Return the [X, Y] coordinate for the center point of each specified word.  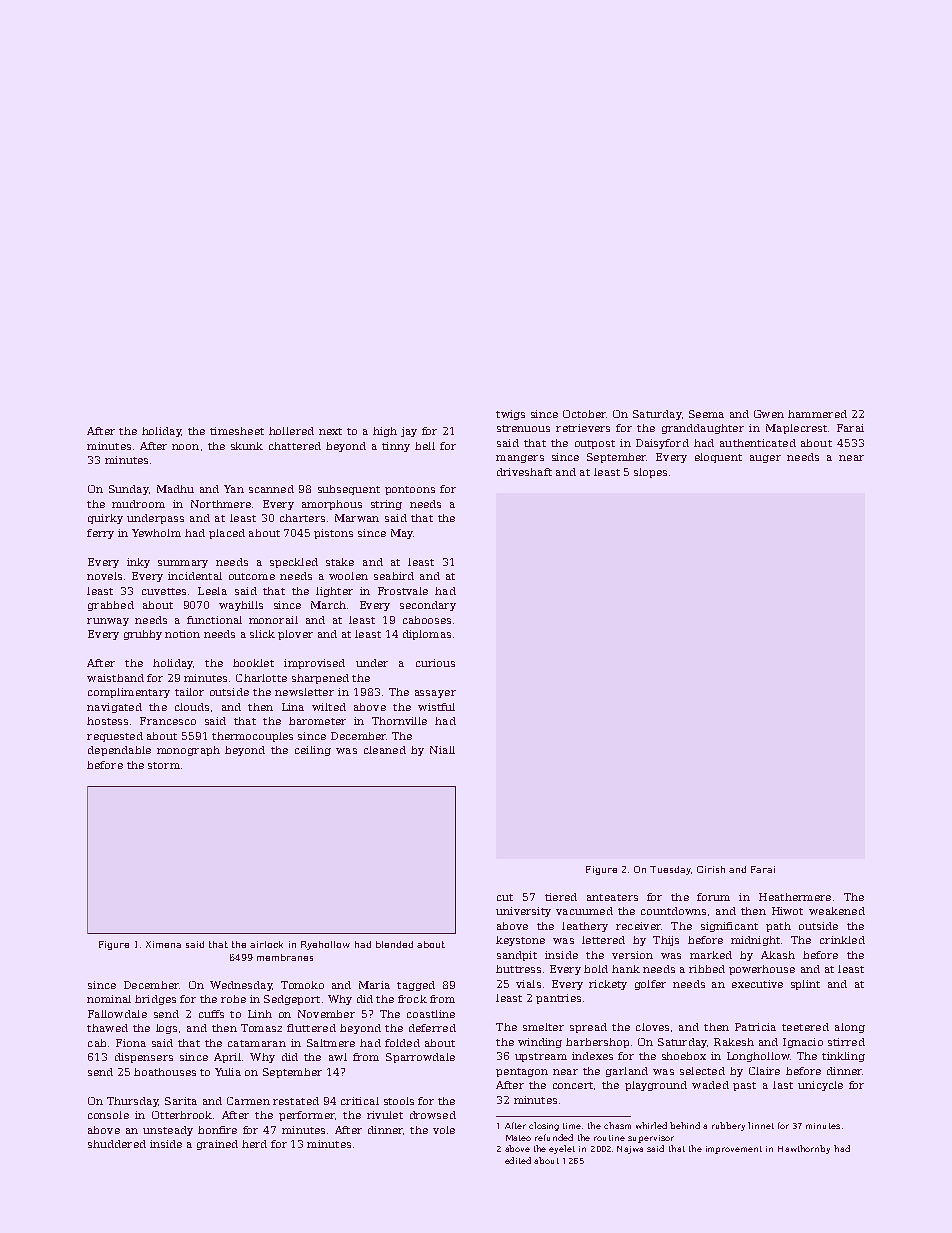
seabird [394, 576]
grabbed [111, 606]
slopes [650, 473]
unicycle [820, 1086]
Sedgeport [292, 1000]
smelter [543, 1027]
